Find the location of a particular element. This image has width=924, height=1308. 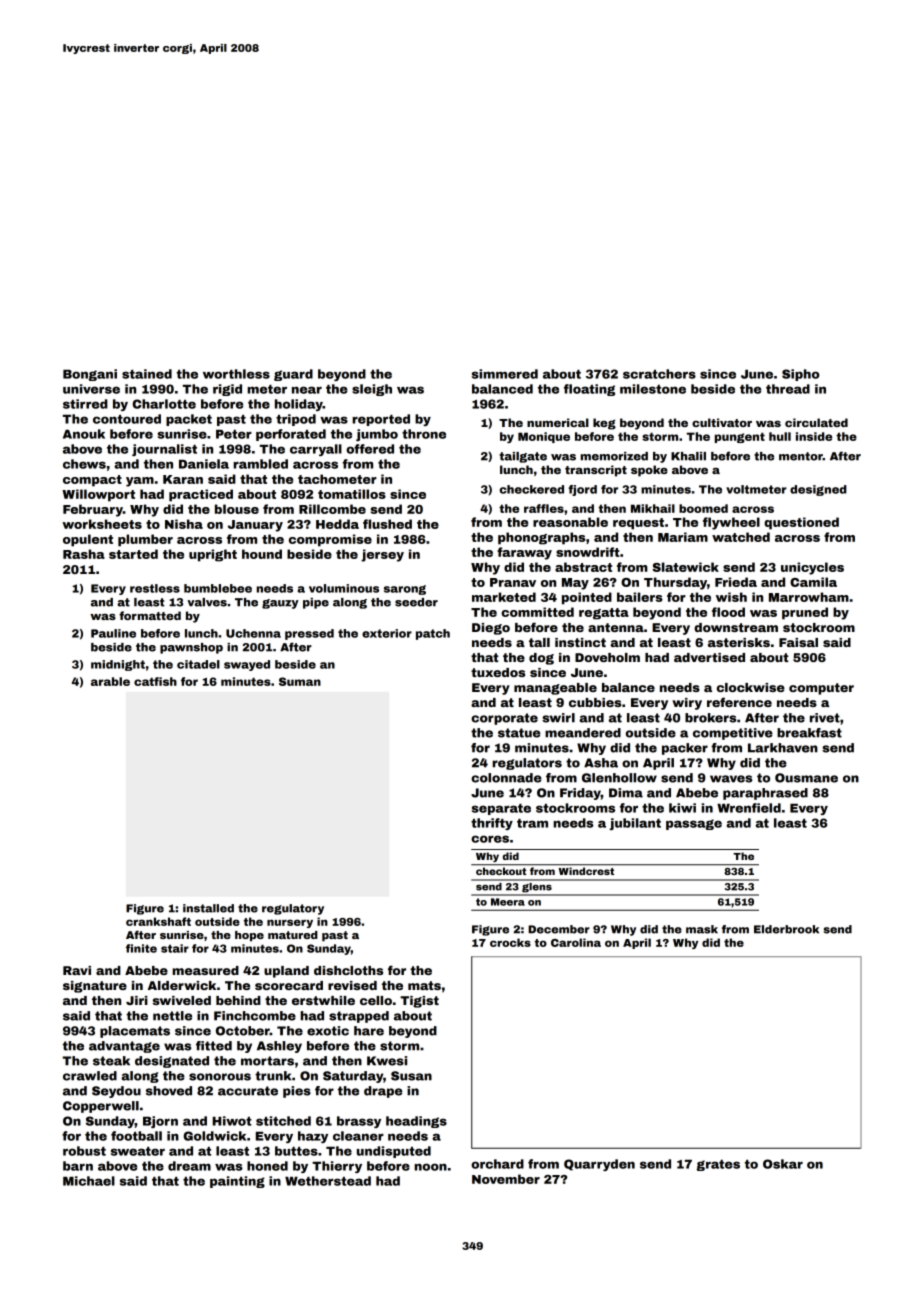

cultivator is located at coordinates (722, 422).
